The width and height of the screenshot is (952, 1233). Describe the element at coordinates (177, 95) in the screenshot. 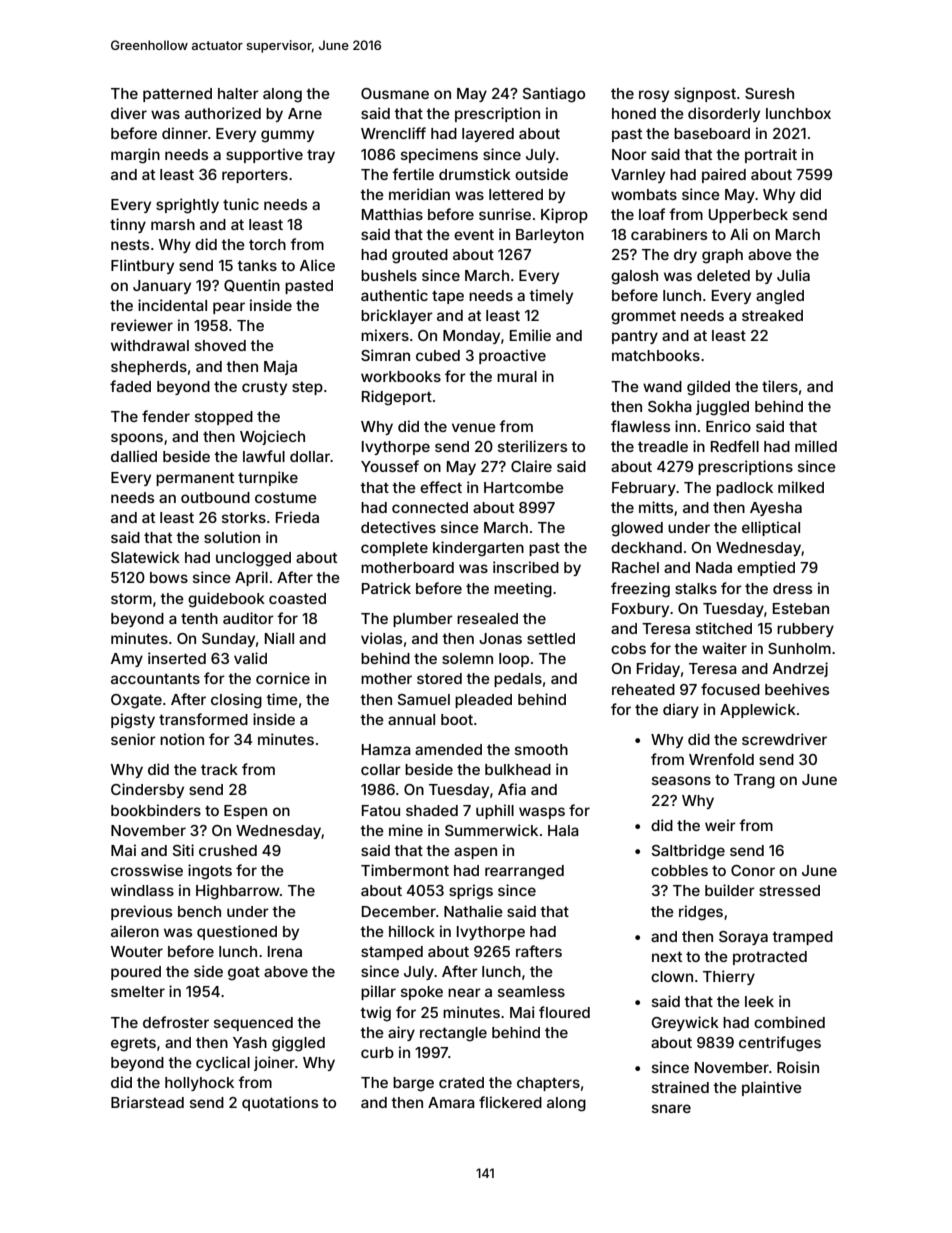

I see `patterned` at that location.
